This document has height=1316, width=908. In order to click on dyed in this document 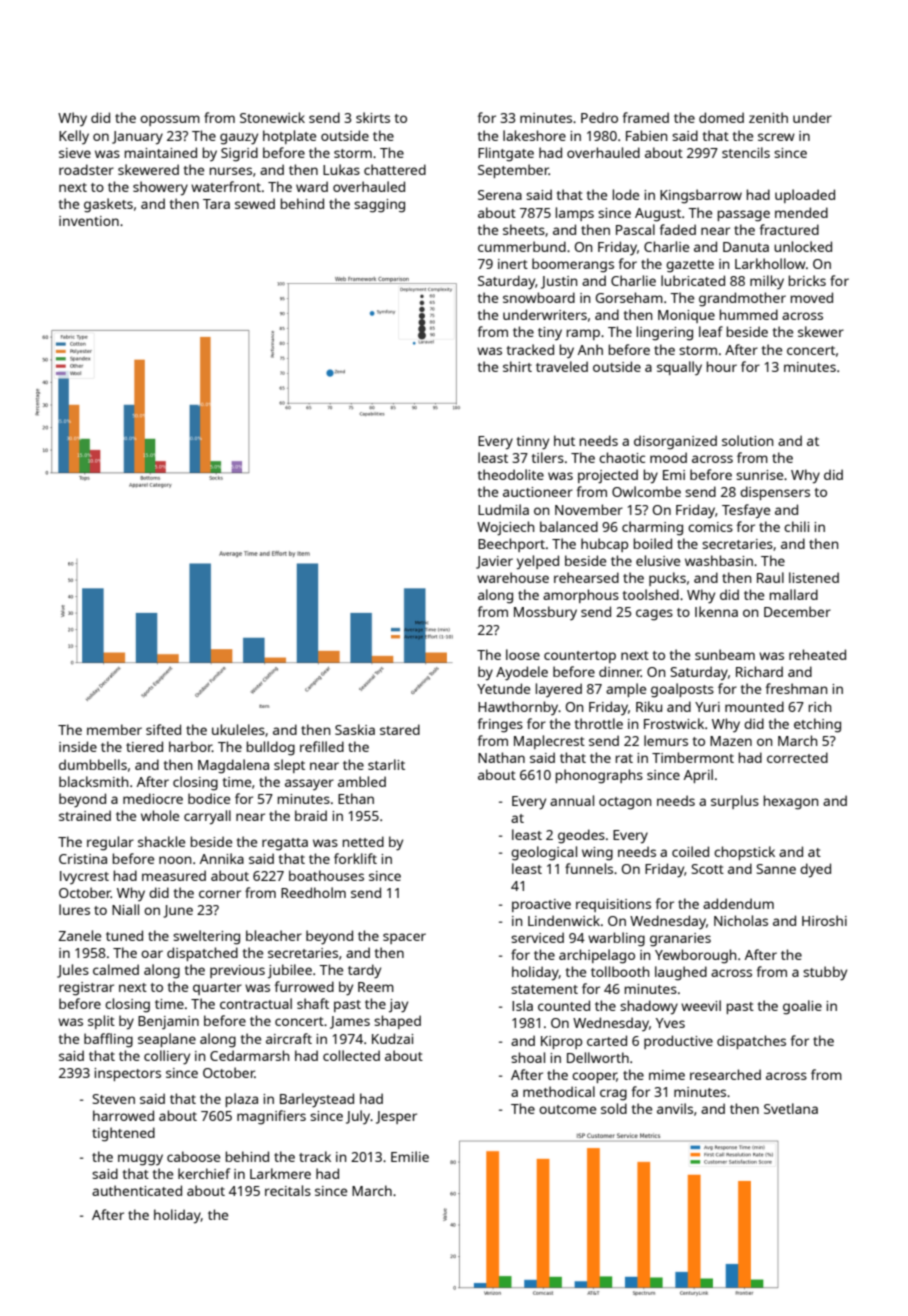, I will do `click(815, 870)`.
